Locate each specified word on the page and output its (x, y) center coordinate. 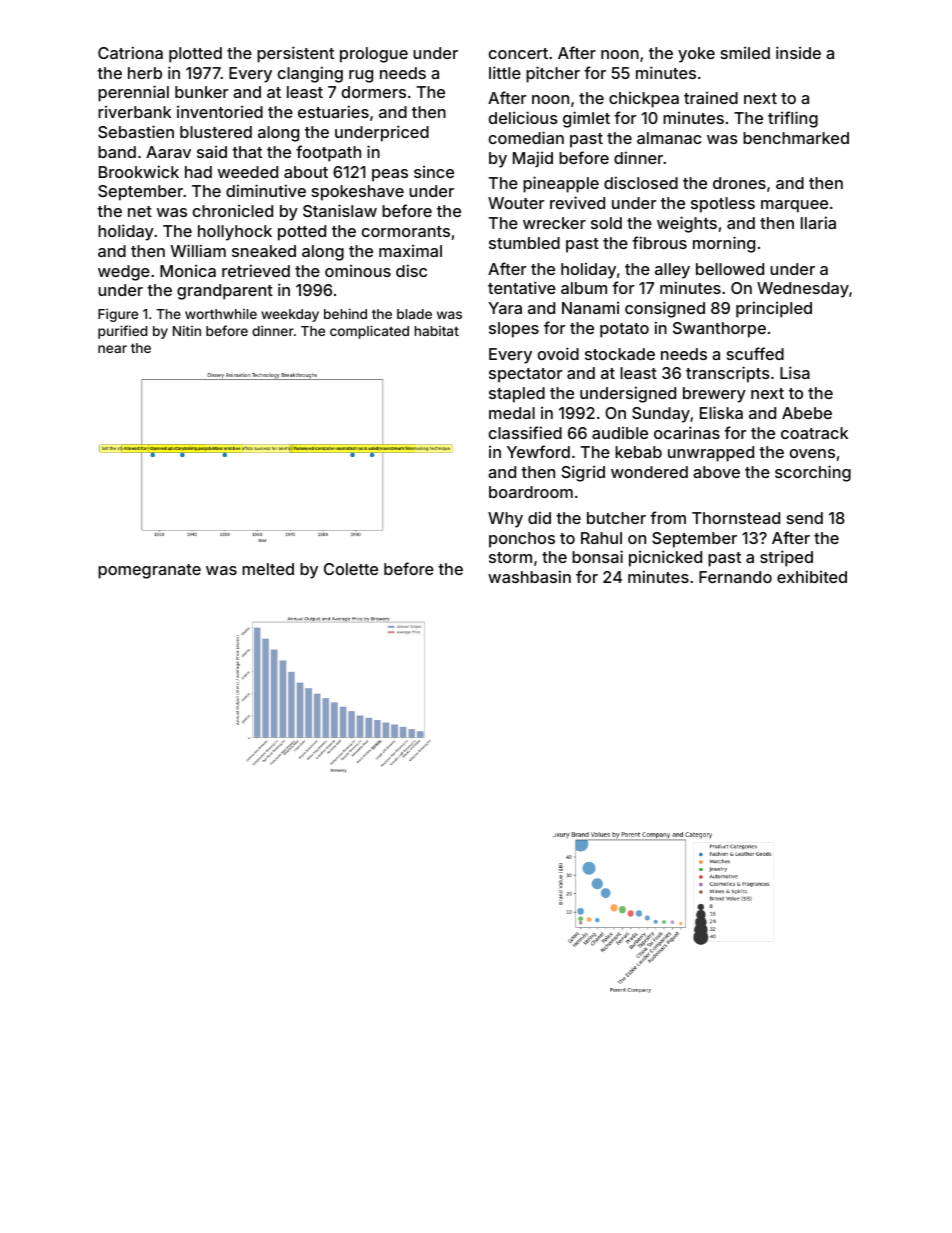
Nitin (187, 330)
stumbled (524, 243)
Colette (351, 569)
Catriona (130, 52)
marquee (794, 206)
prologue (374, 55)
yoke (696, 55)
